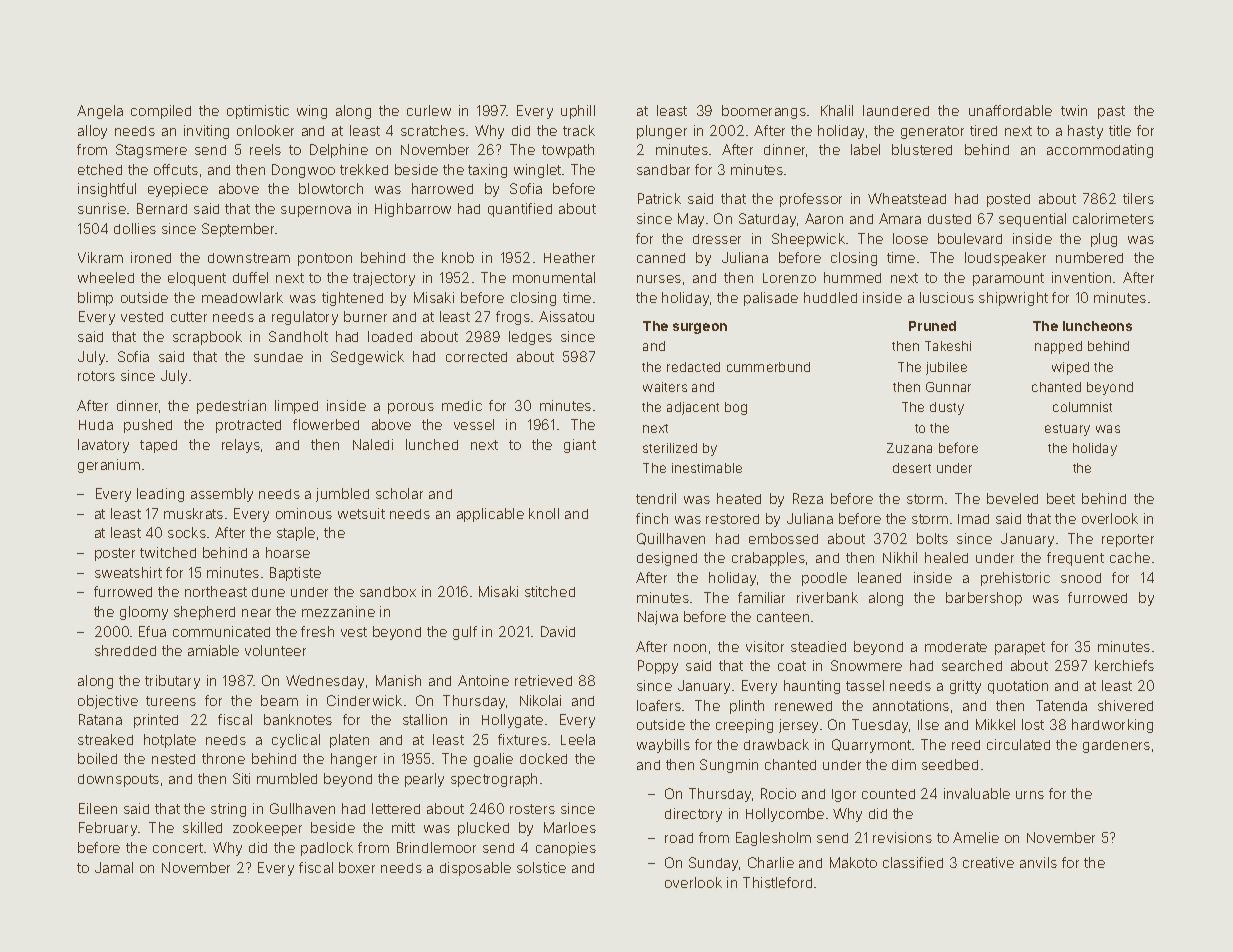 Image resolution: width=1233 pixels, height=952 pixels. What do you see at coordinates (103, 446) in the screenshot?
I see `lavatory` at bounding box center [103, 446].
